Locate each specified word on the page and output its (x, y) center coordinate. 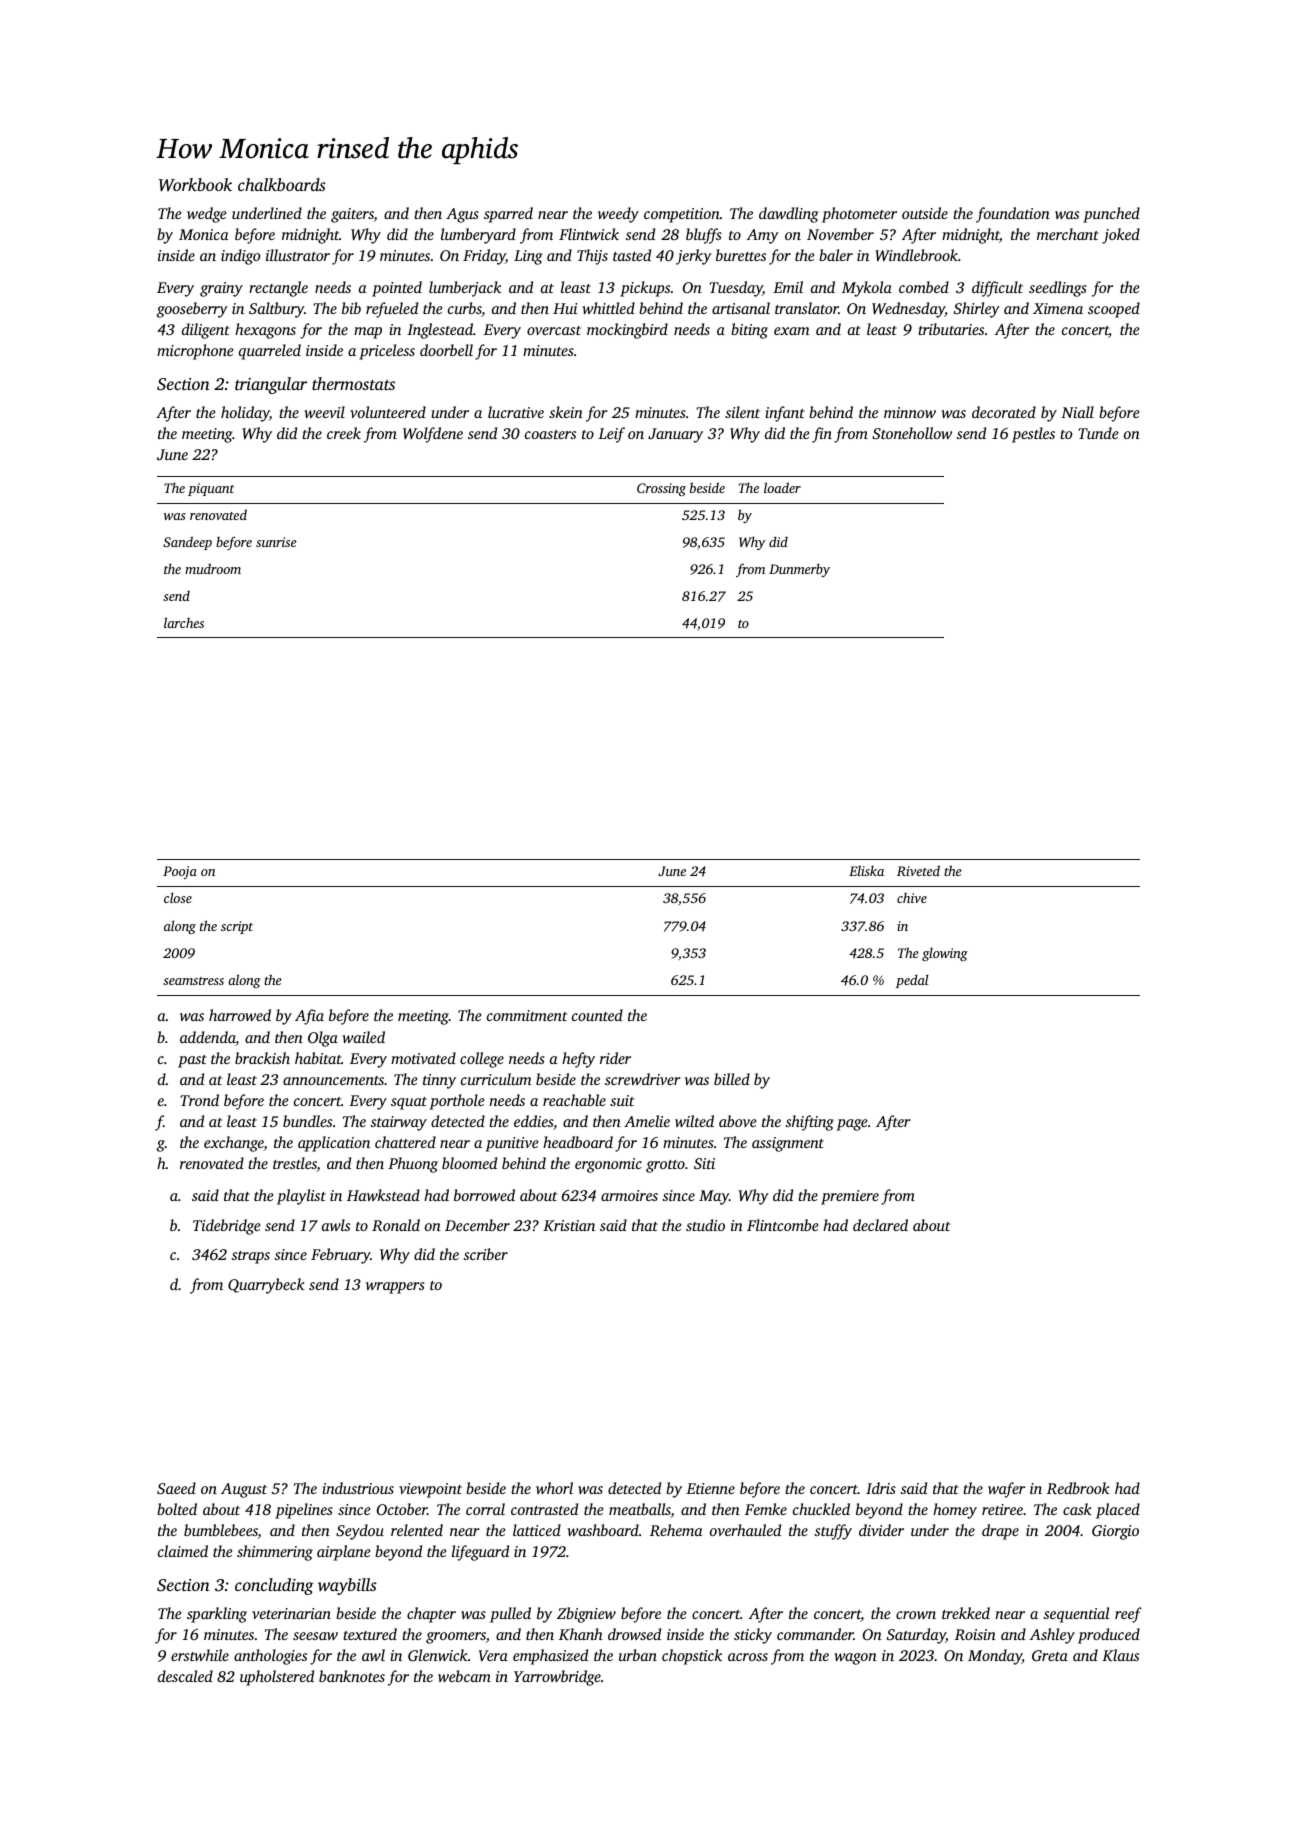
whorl (554, 1488)
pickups (645, 289)
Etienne (710, 1488)
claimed (183, 1551)
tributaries (951, 329)
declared (880, 1225)
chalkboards (282, 184)
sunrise (276, 542)
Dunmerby (799, 570)
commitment (527, 1015)
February (340, 1256)
